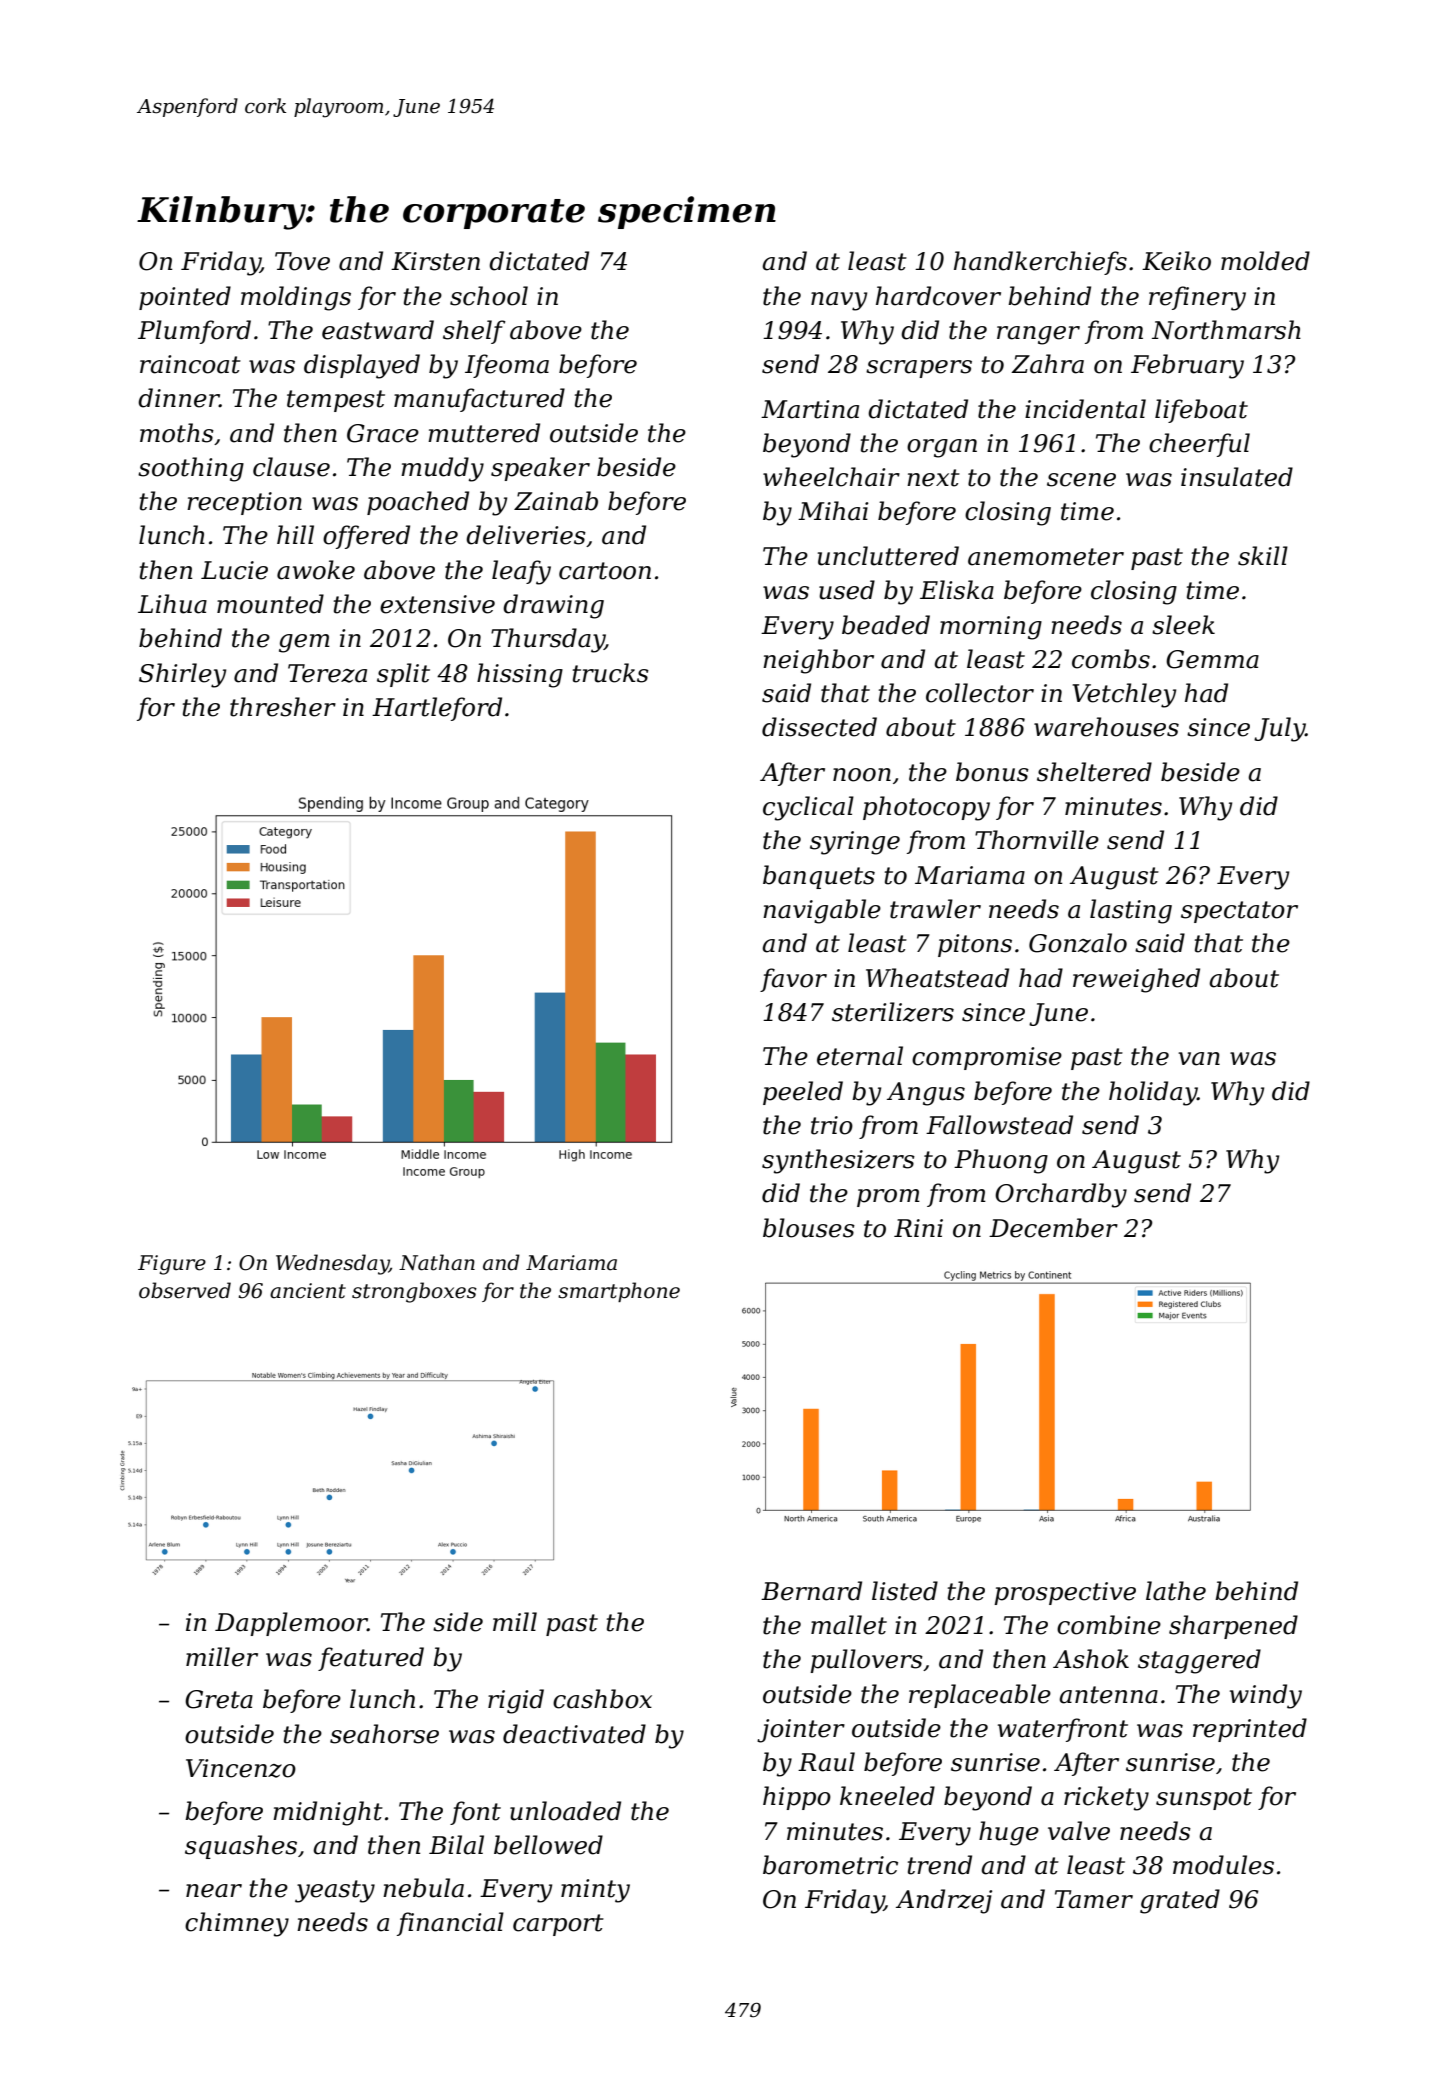 The width and height of the screenshot is (1450, 2100). Describe the element at coordinates (1046, 557) in the screenshot. I see `anemometer` at that location.
